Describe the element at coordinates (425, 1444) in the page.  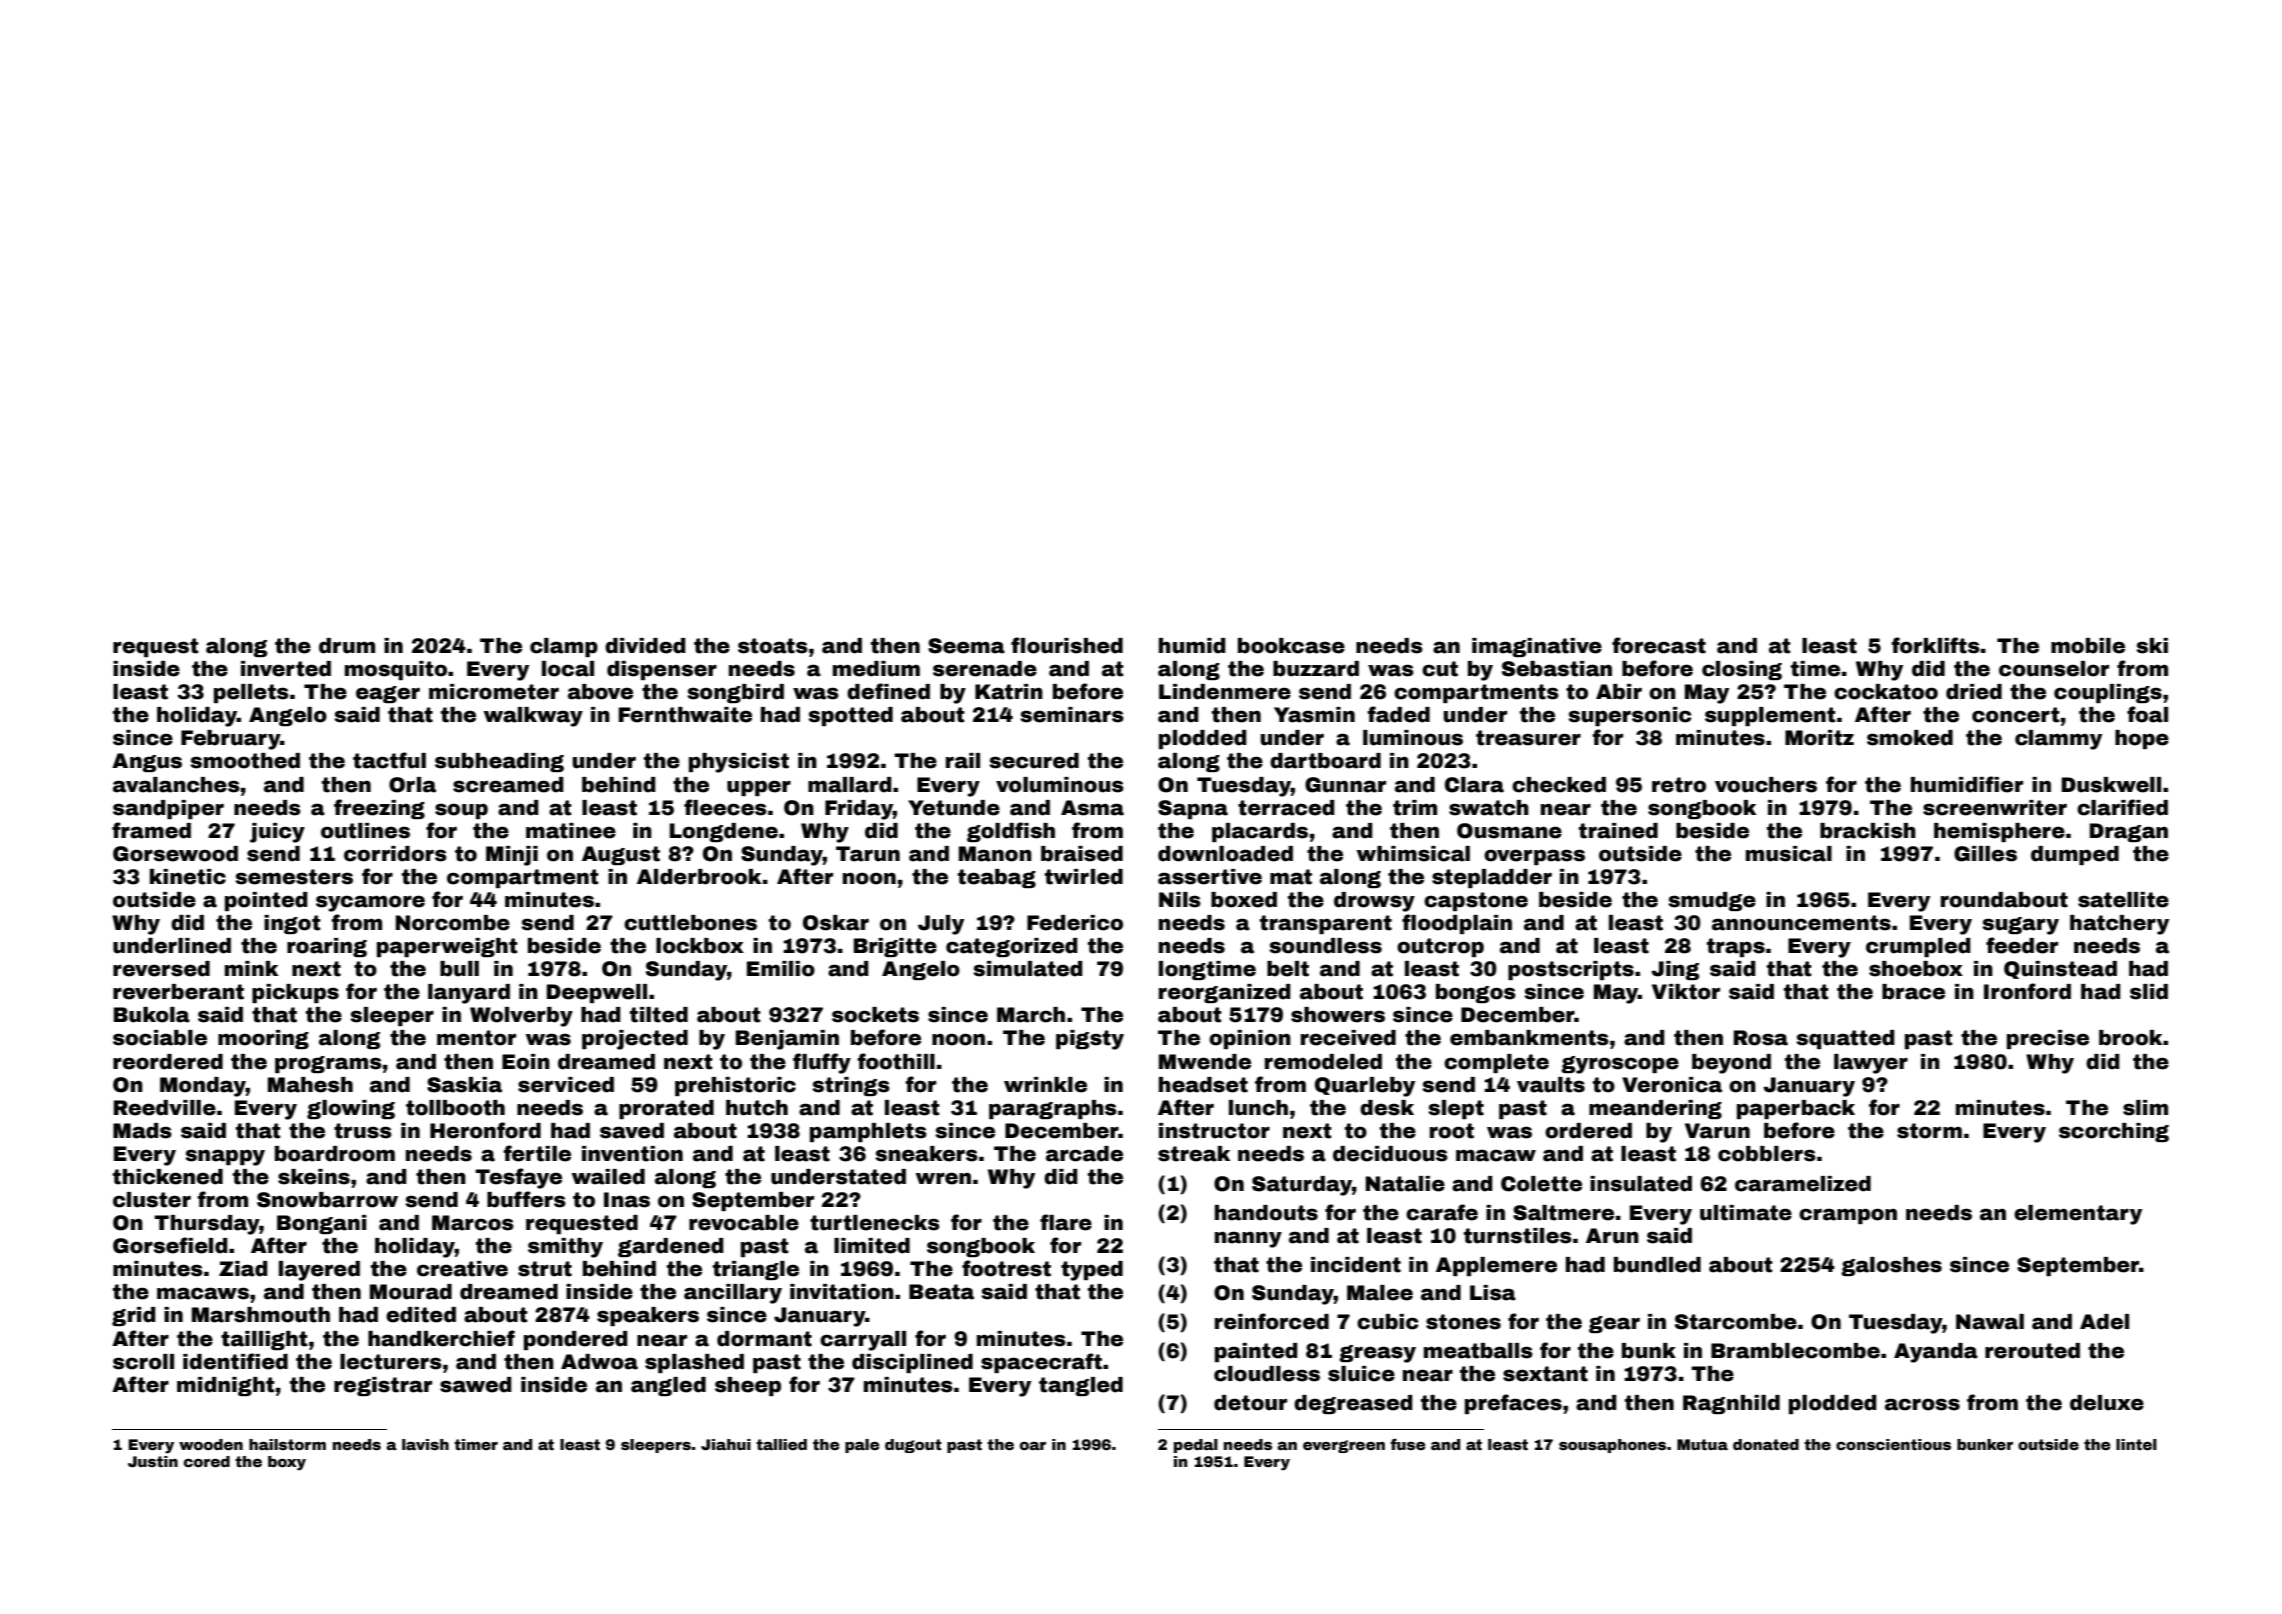
I see `lavish` at that location.
